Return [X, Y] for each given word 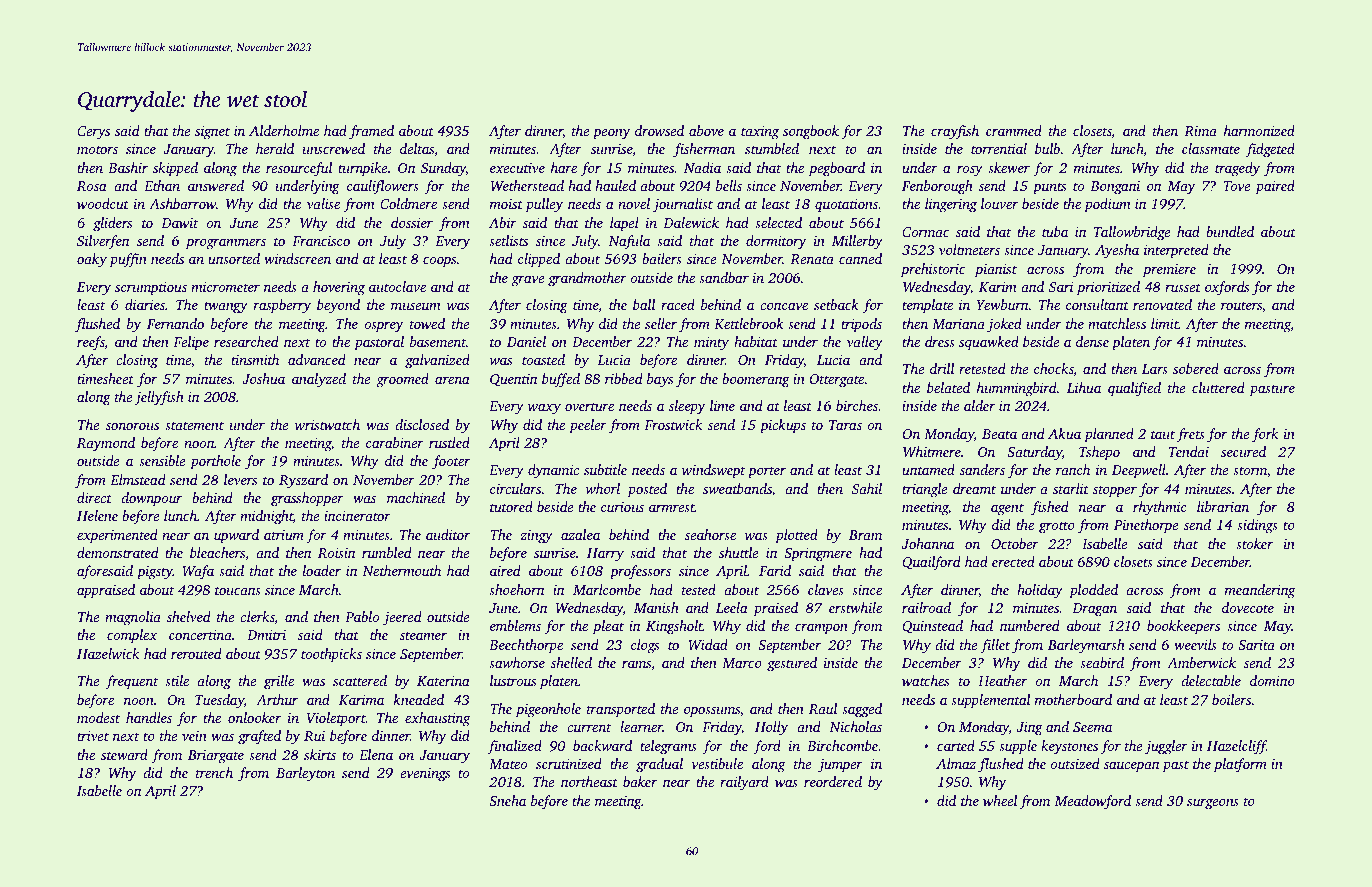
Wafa [198, 572]
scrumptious [151, 288]
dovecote [1248, 607]
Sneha [507, 800]
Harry [605, 555]
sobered [1196, 368]
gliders [112, 224]
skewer [1009, 167]
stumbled [772, 148]
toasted [543, 359]
